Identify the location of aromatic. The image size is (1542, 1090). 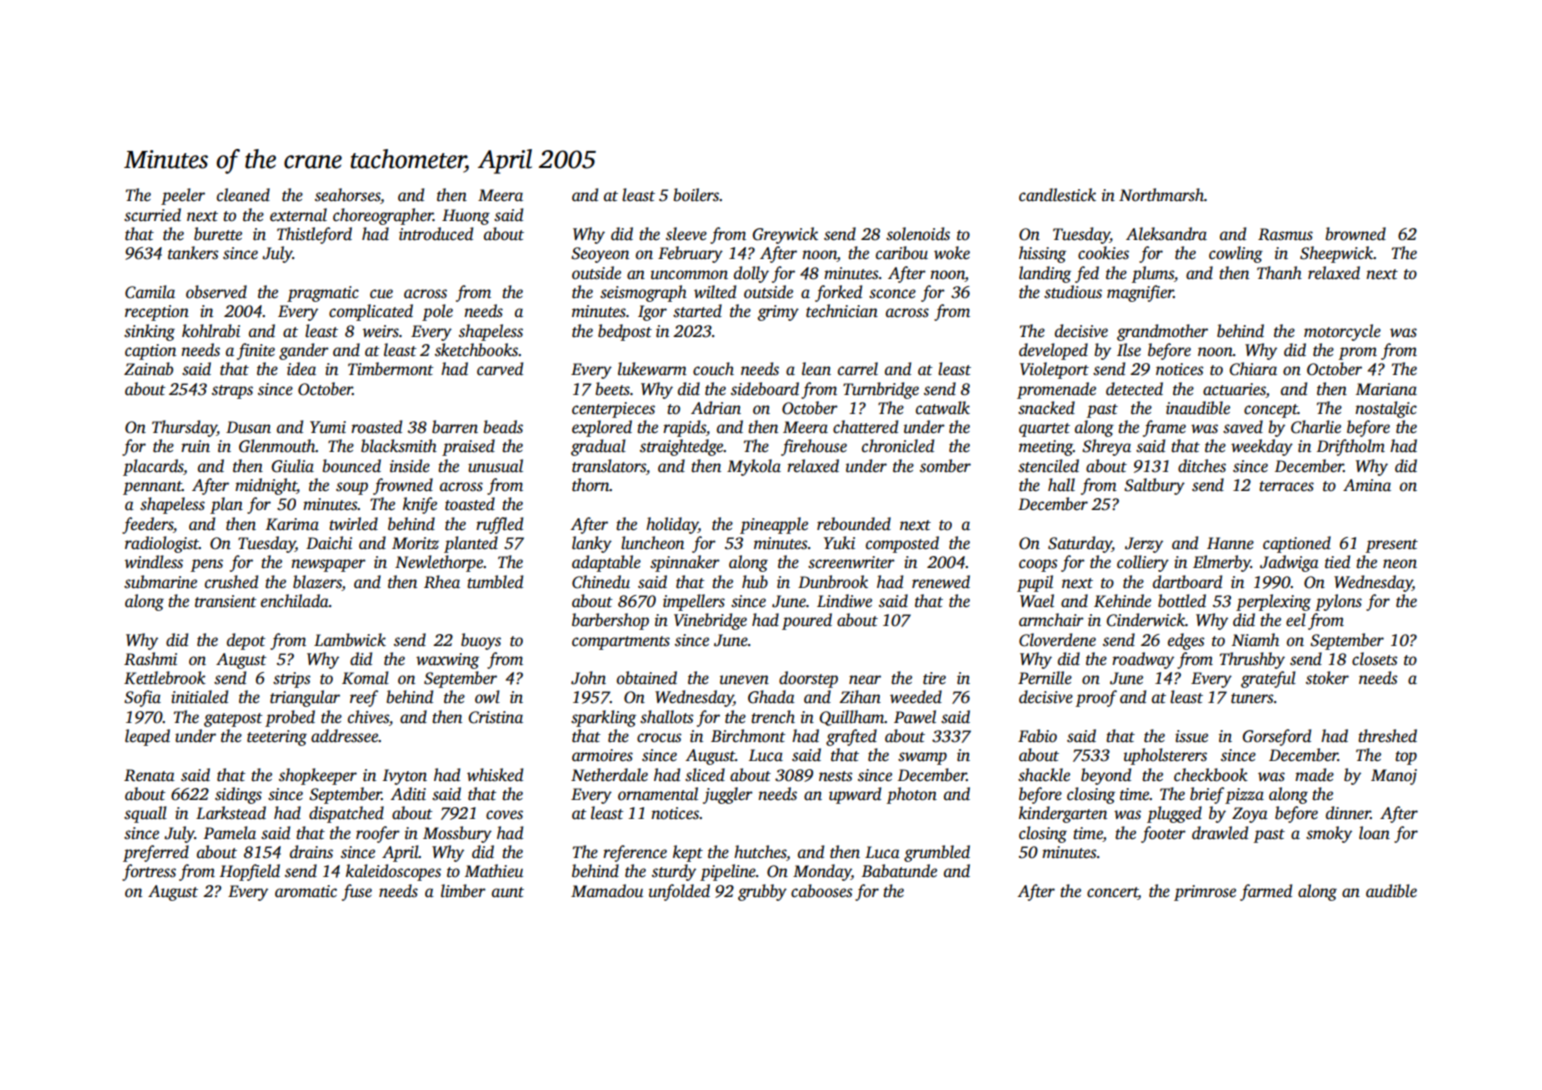
(306, 891).
